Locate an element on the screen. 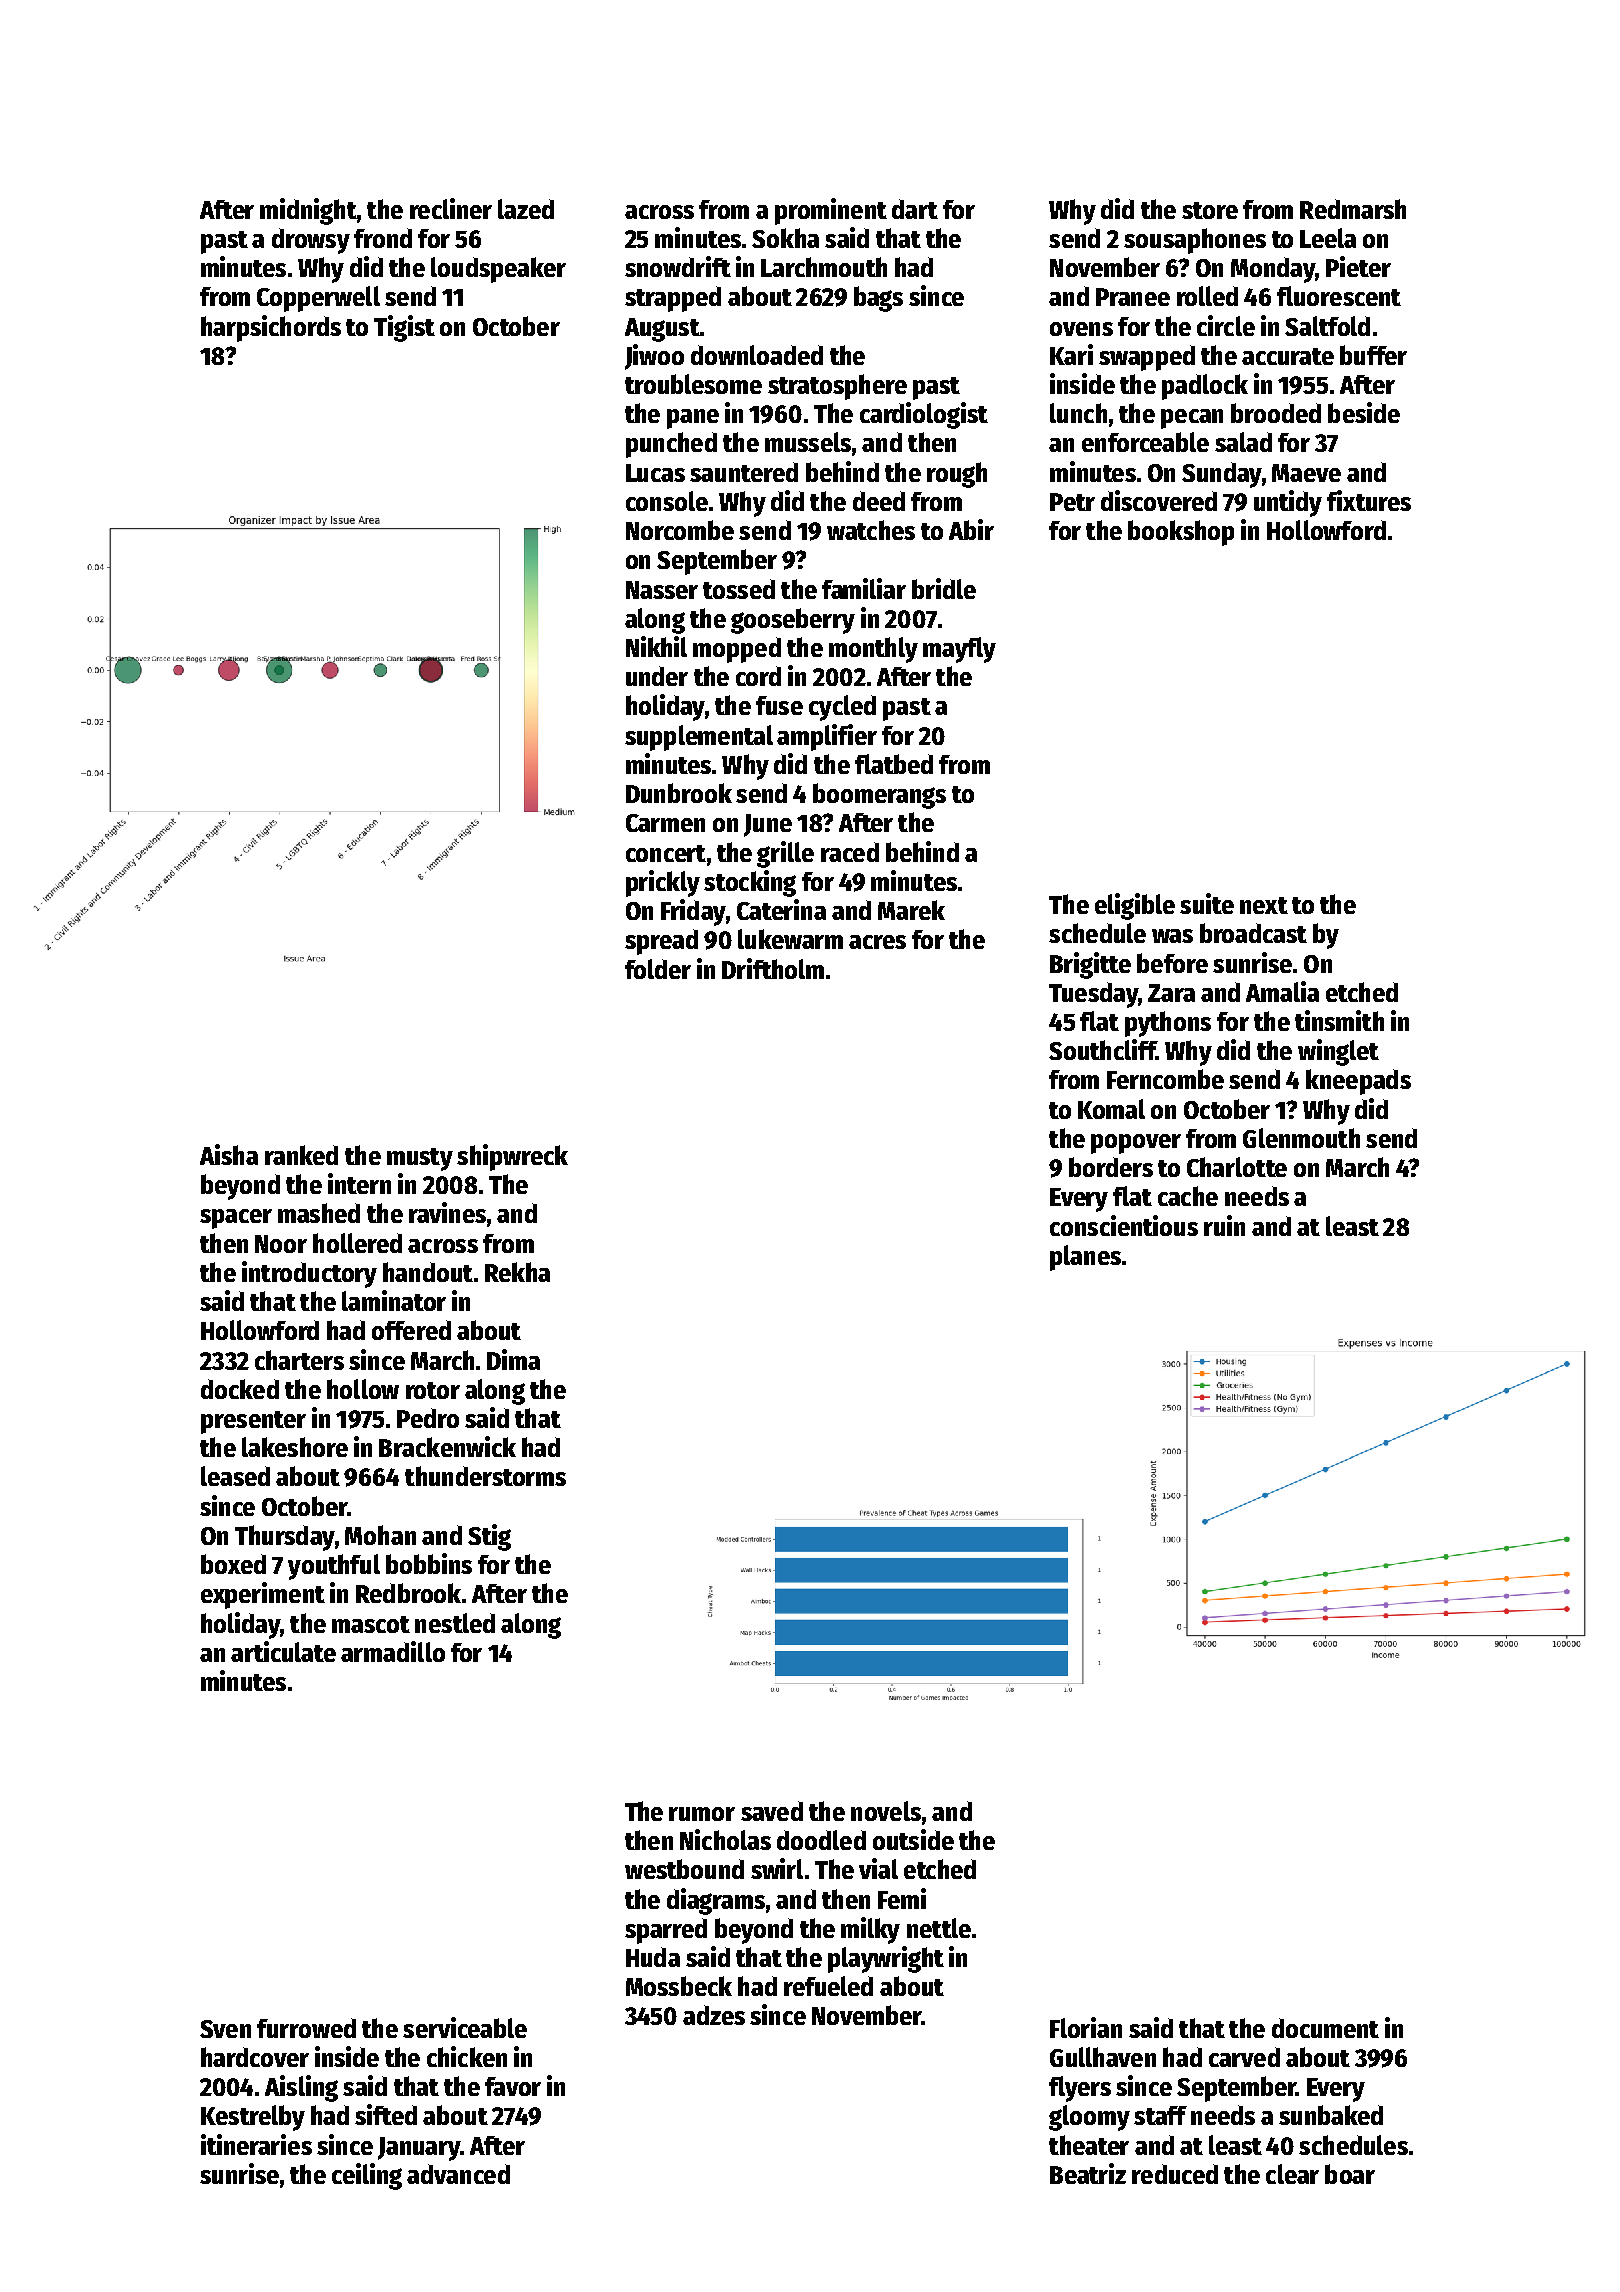 Image resolution: width=1620 pixels, height=2292 pixels. folder is located at coordinates (658, 969).
